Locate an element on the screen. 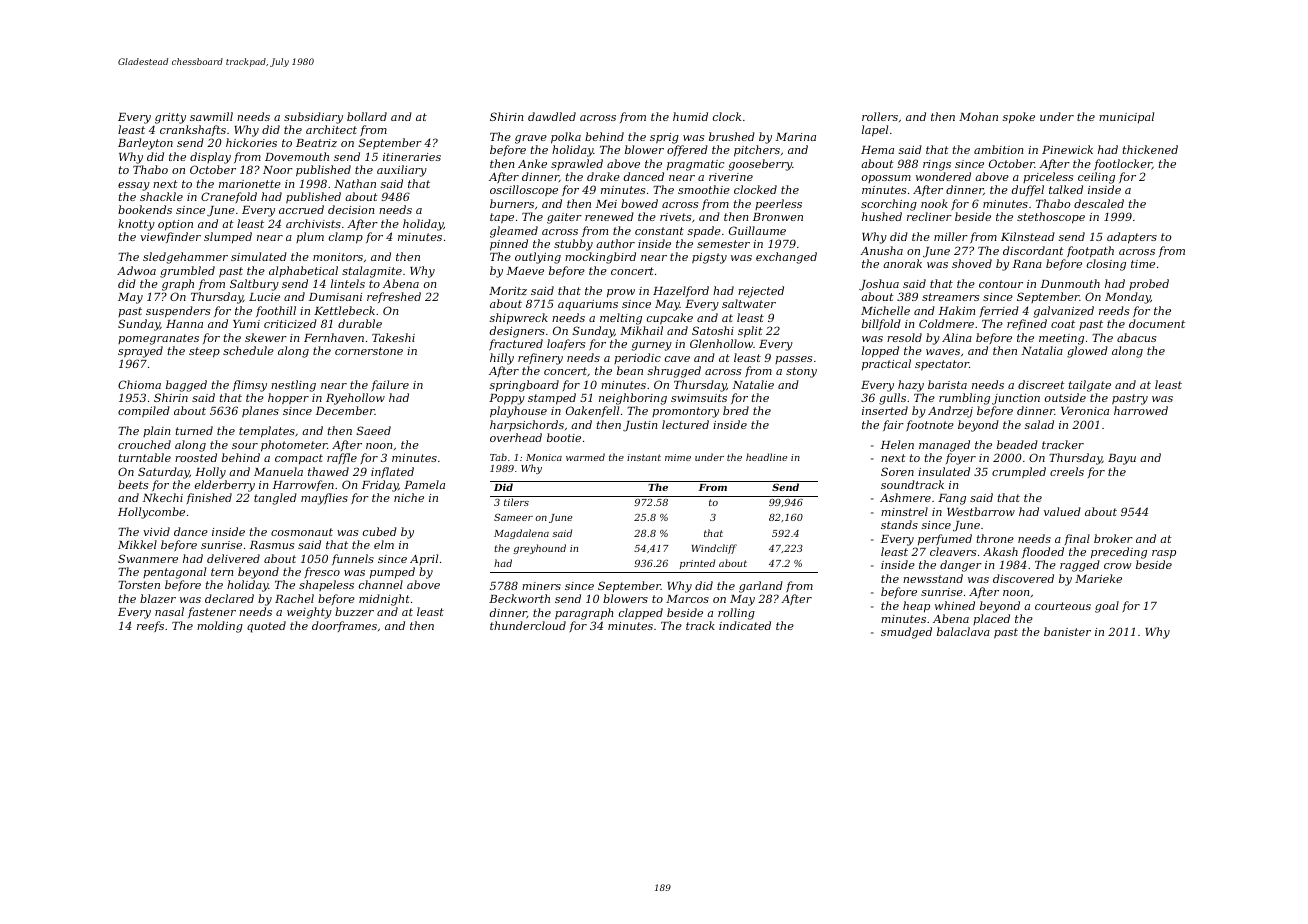  doorframes is located at coordinates (344, 626).
